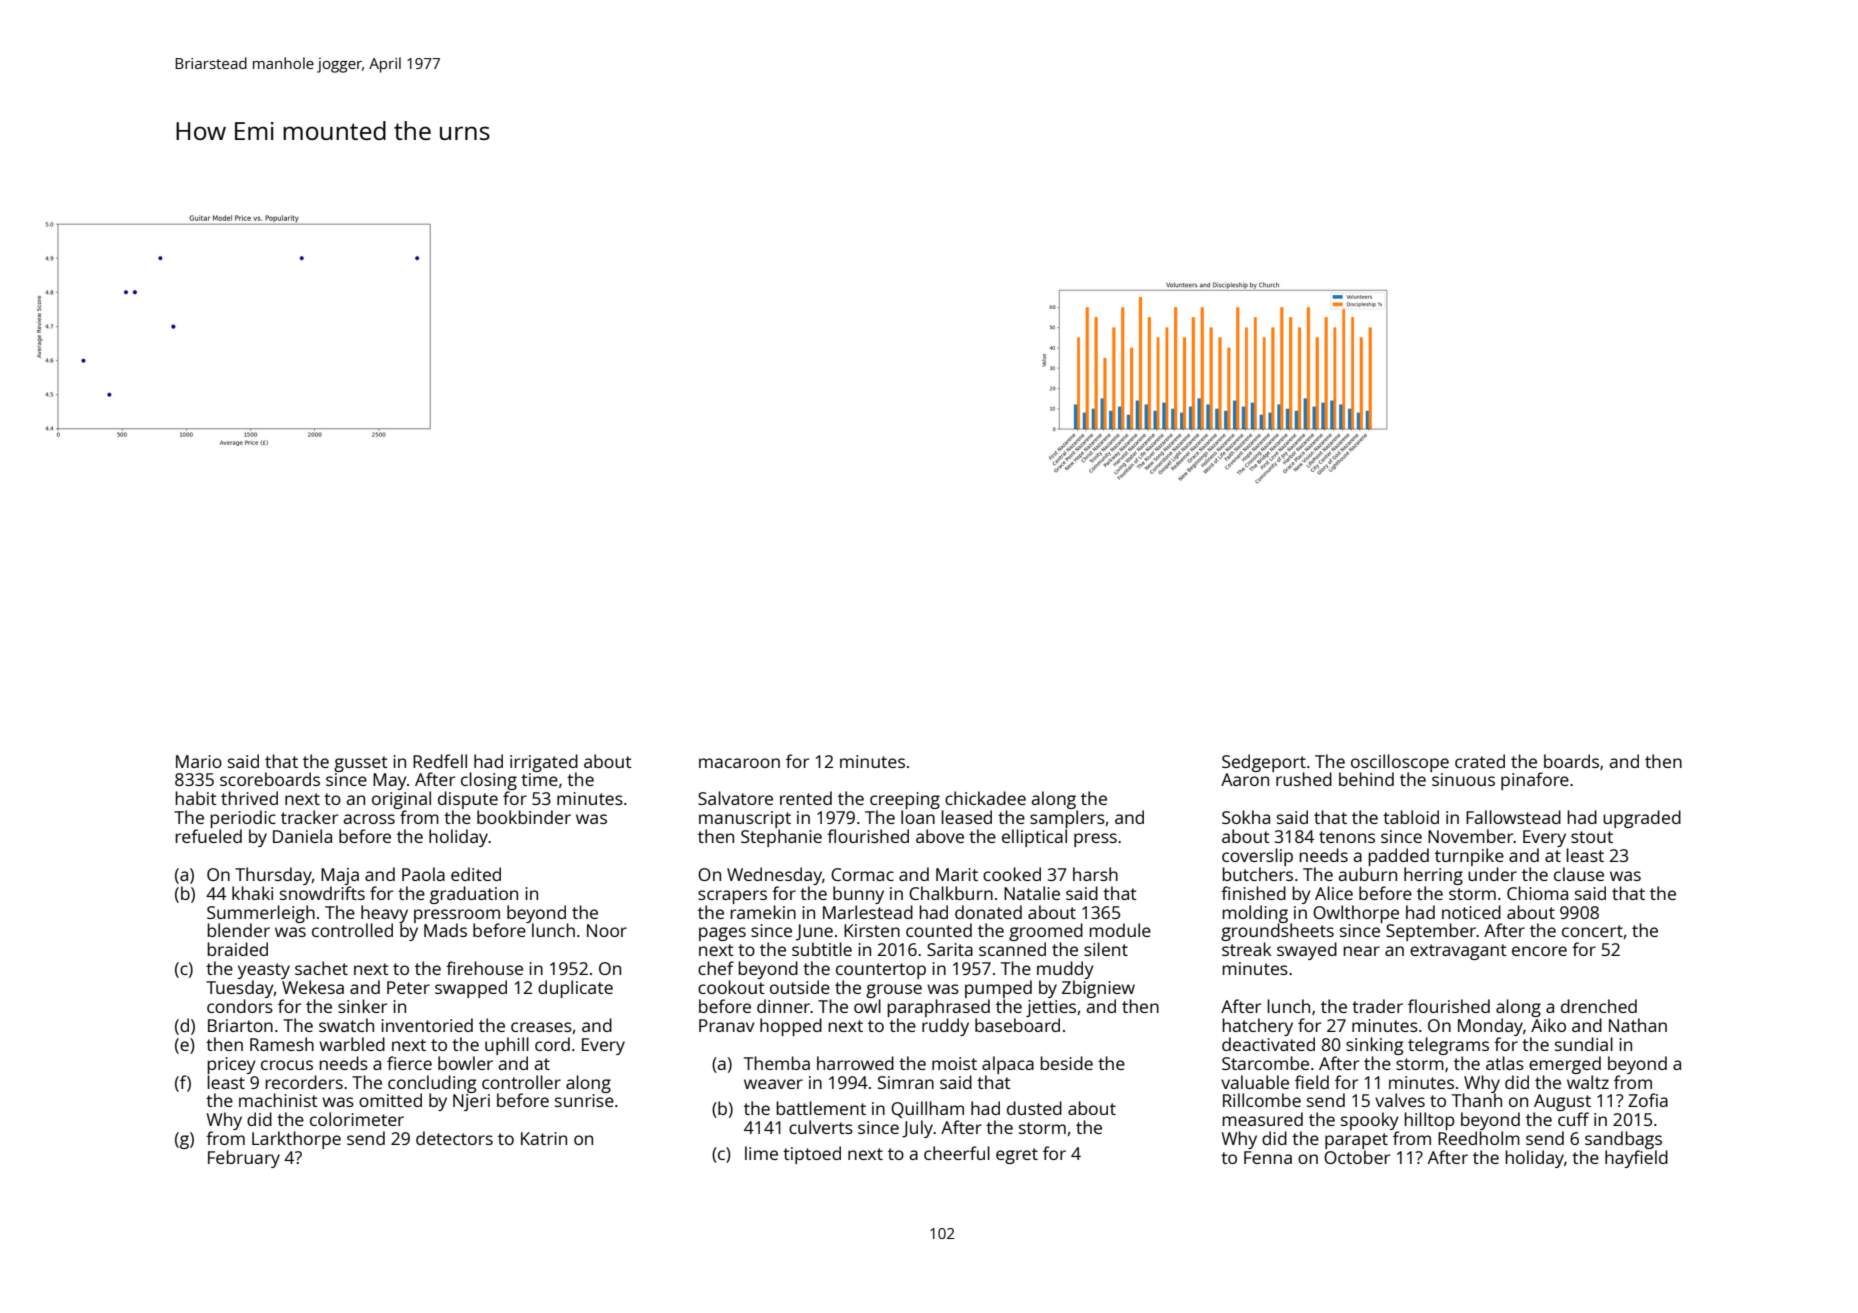  Describe the element at coordinates (1017, 1156) in the screenshot. I see `egret` at that location.
